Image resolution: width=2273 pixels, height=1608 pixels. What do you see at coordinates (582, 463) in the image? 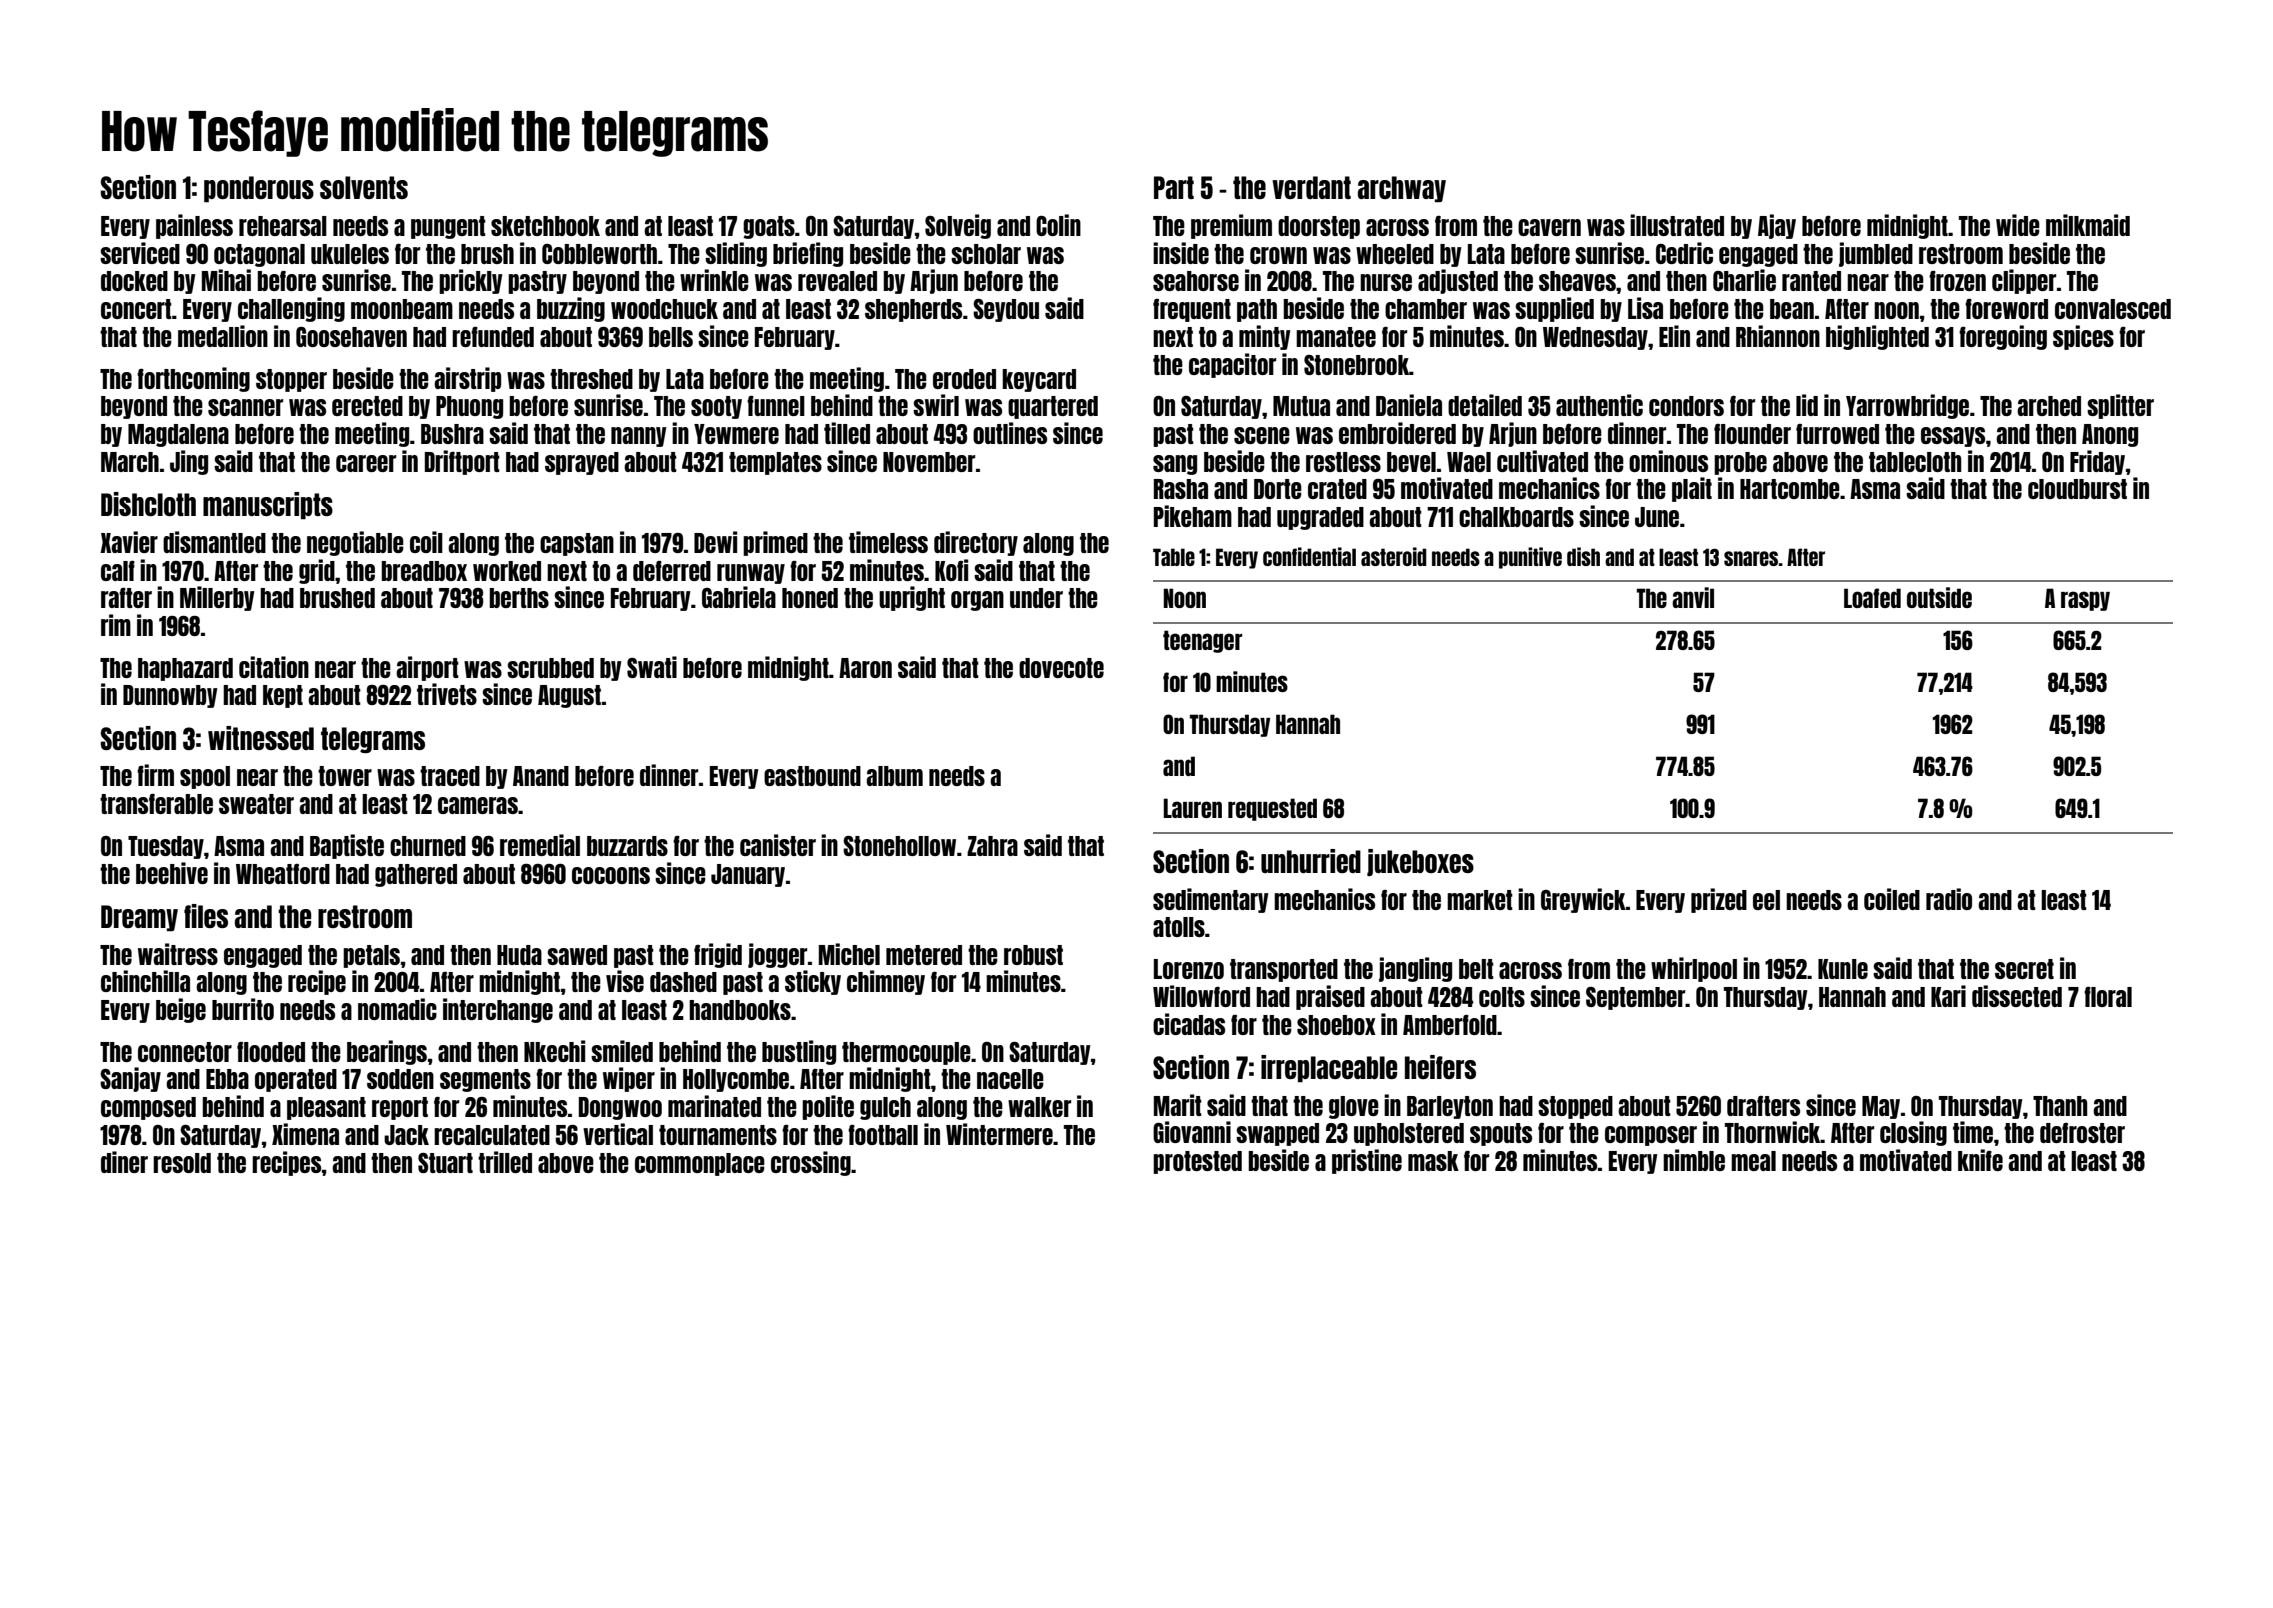
I see `sprayed` at bounding box center [582, 463].
